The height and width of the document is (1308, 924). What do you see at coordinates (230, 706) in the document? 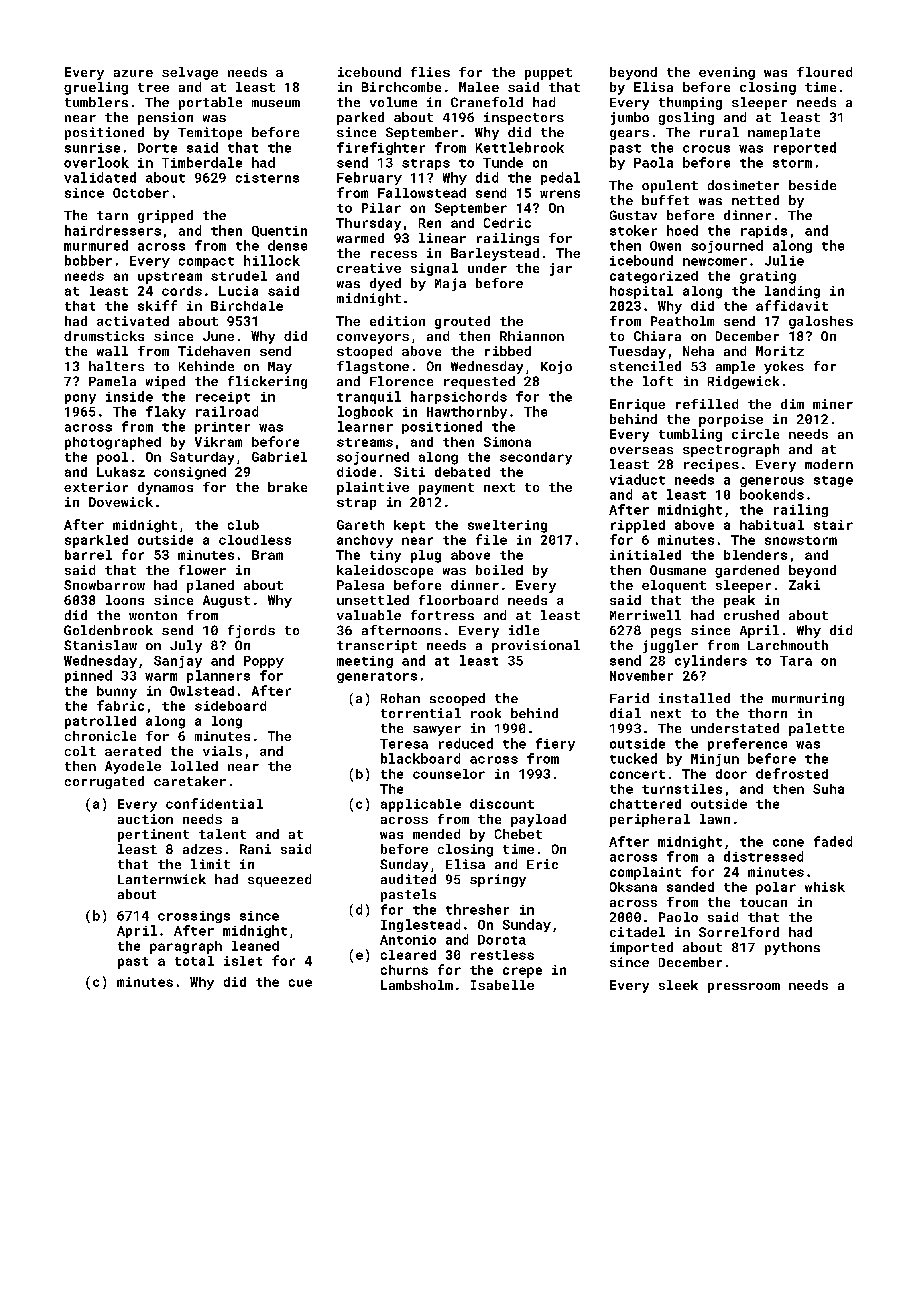
I see `sideboard` at bounding box center [230, 706].
